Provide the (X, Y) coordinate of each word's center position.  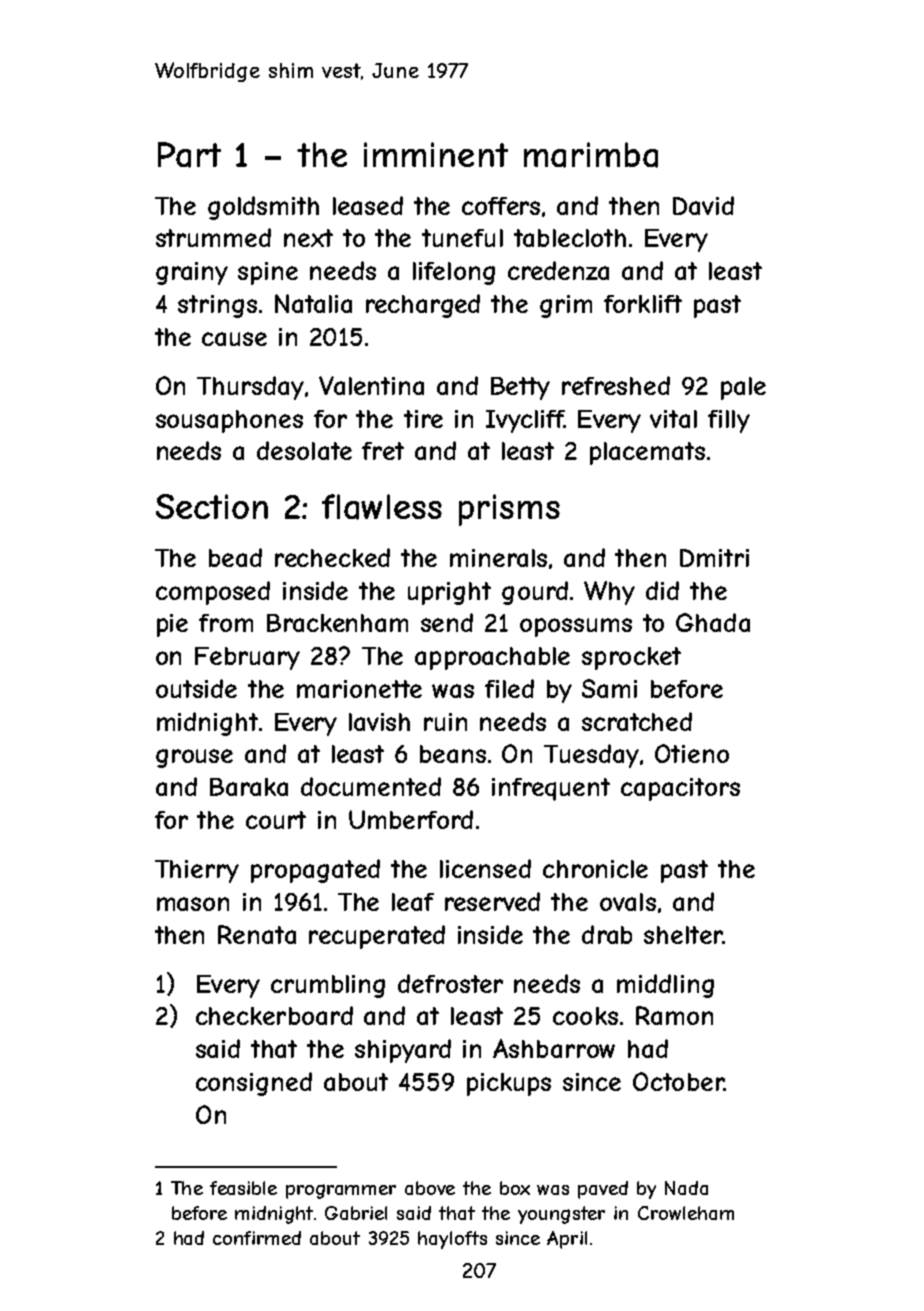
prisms (509, 510)
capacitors (680, 789)
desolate (304, 450)
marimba (591, 155)
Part (189, 155)
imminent (436, 154)
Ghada (713, 622)
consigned (254, 1084)
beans (453, 754)
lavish (379, 722)
